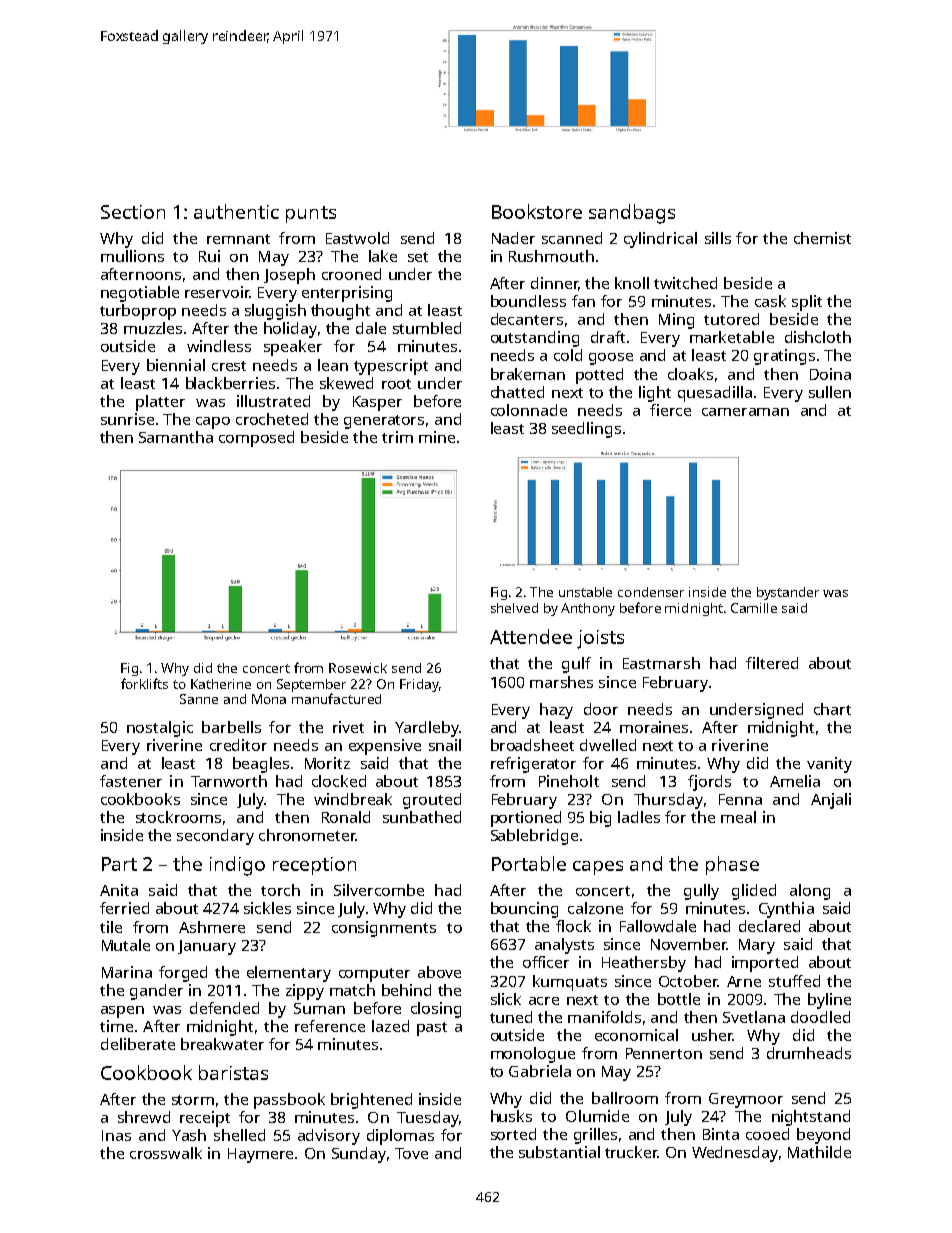 The image size is (952, 1233). Describe the element at coordinates (732, 865) in the document. I see `phase` at that location.
